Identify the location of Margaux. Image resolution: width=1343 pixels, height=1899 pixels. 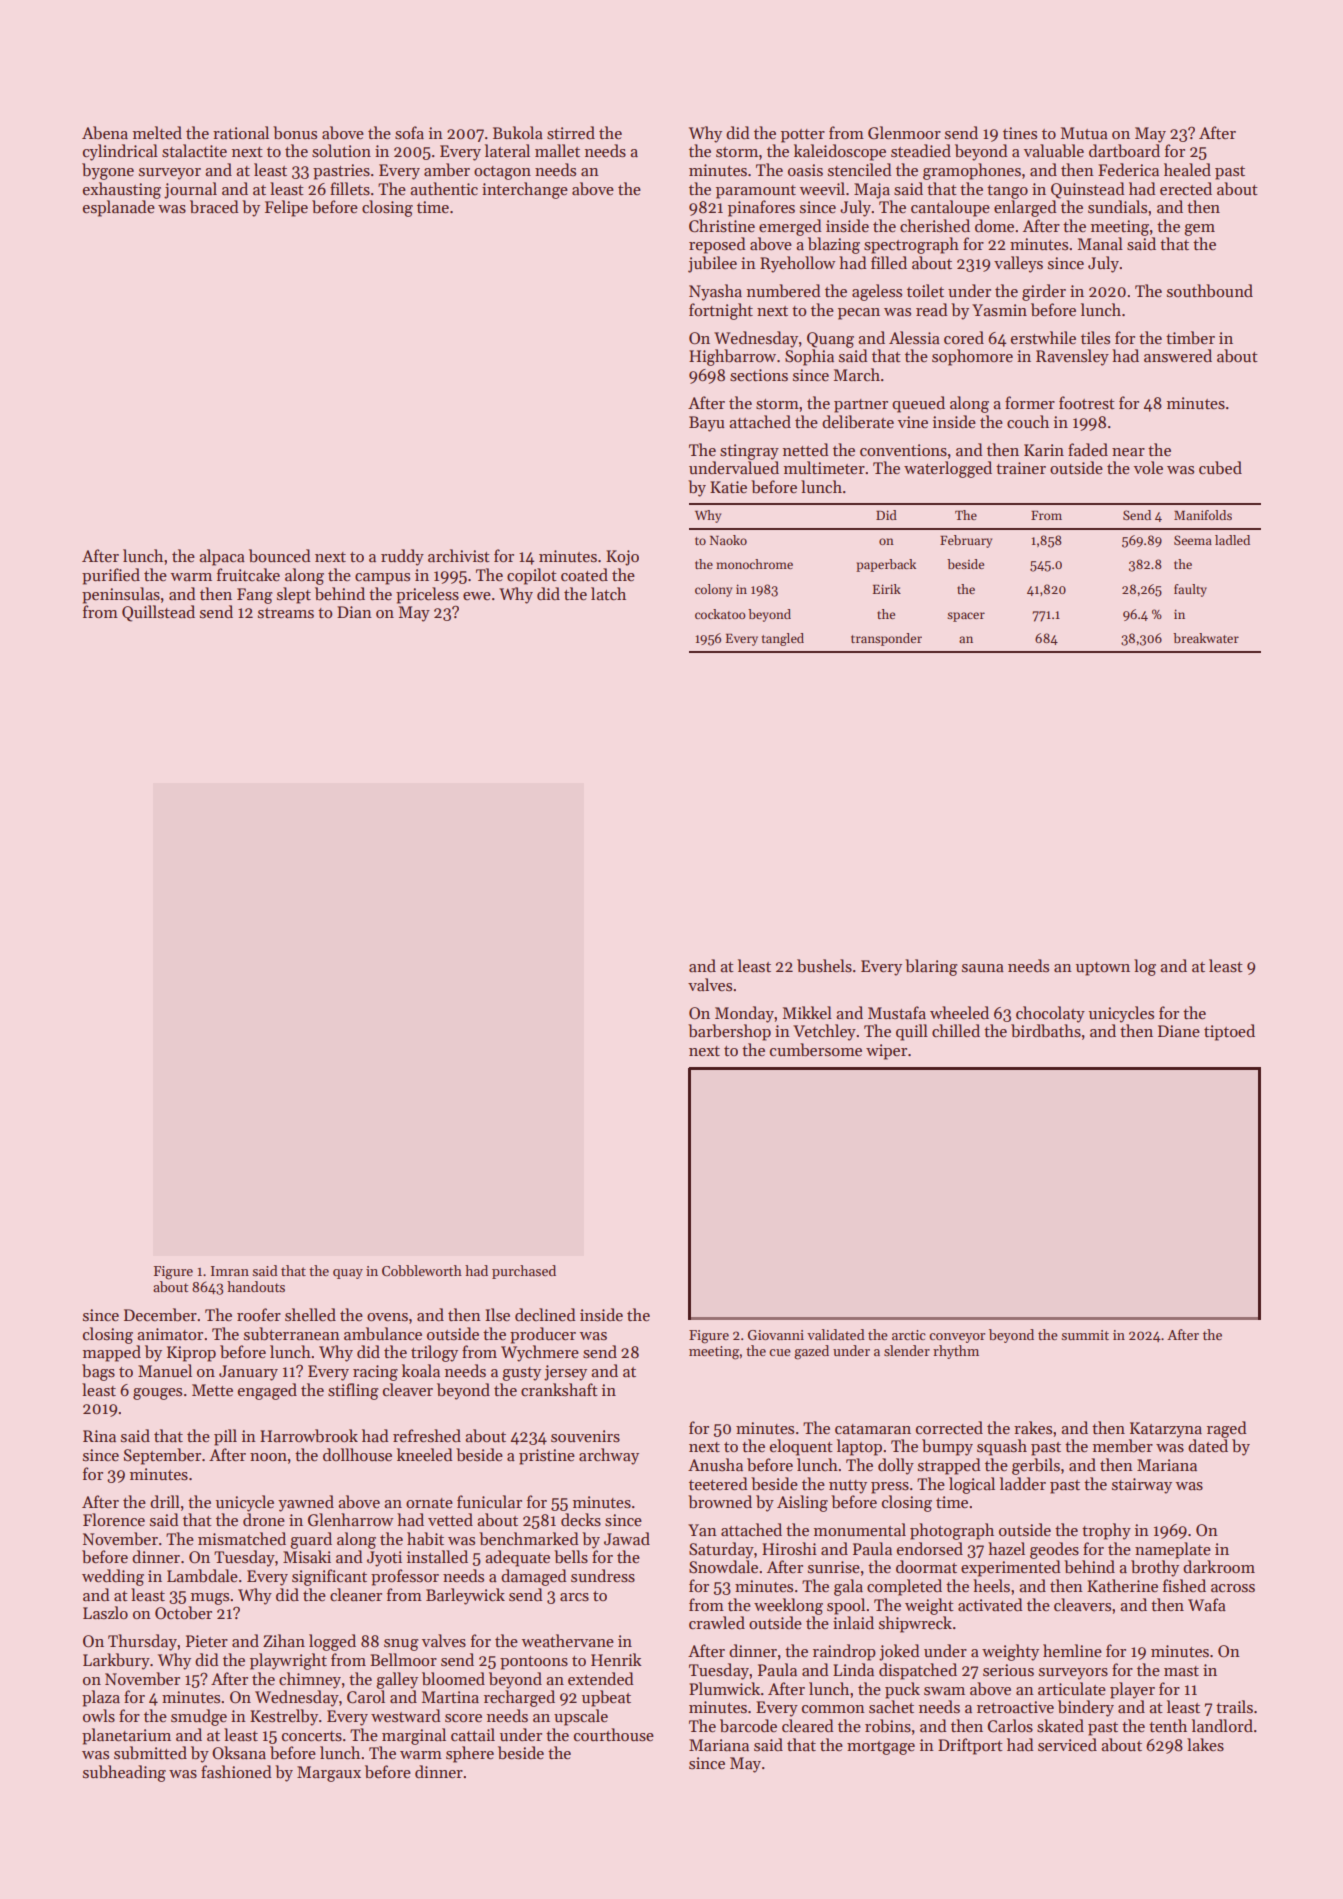
(329, 1774).
